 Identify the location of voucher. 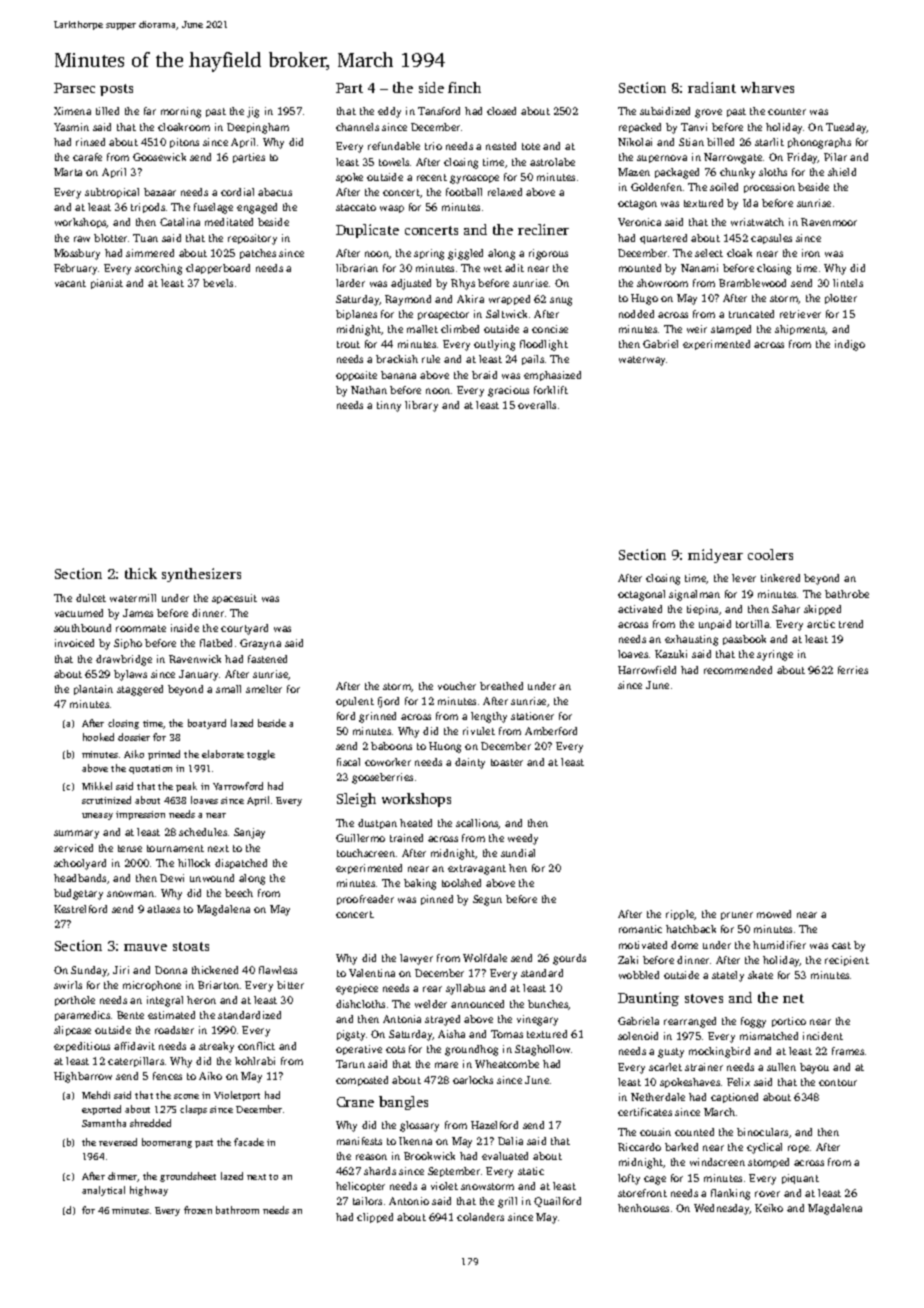
(457, 686).
